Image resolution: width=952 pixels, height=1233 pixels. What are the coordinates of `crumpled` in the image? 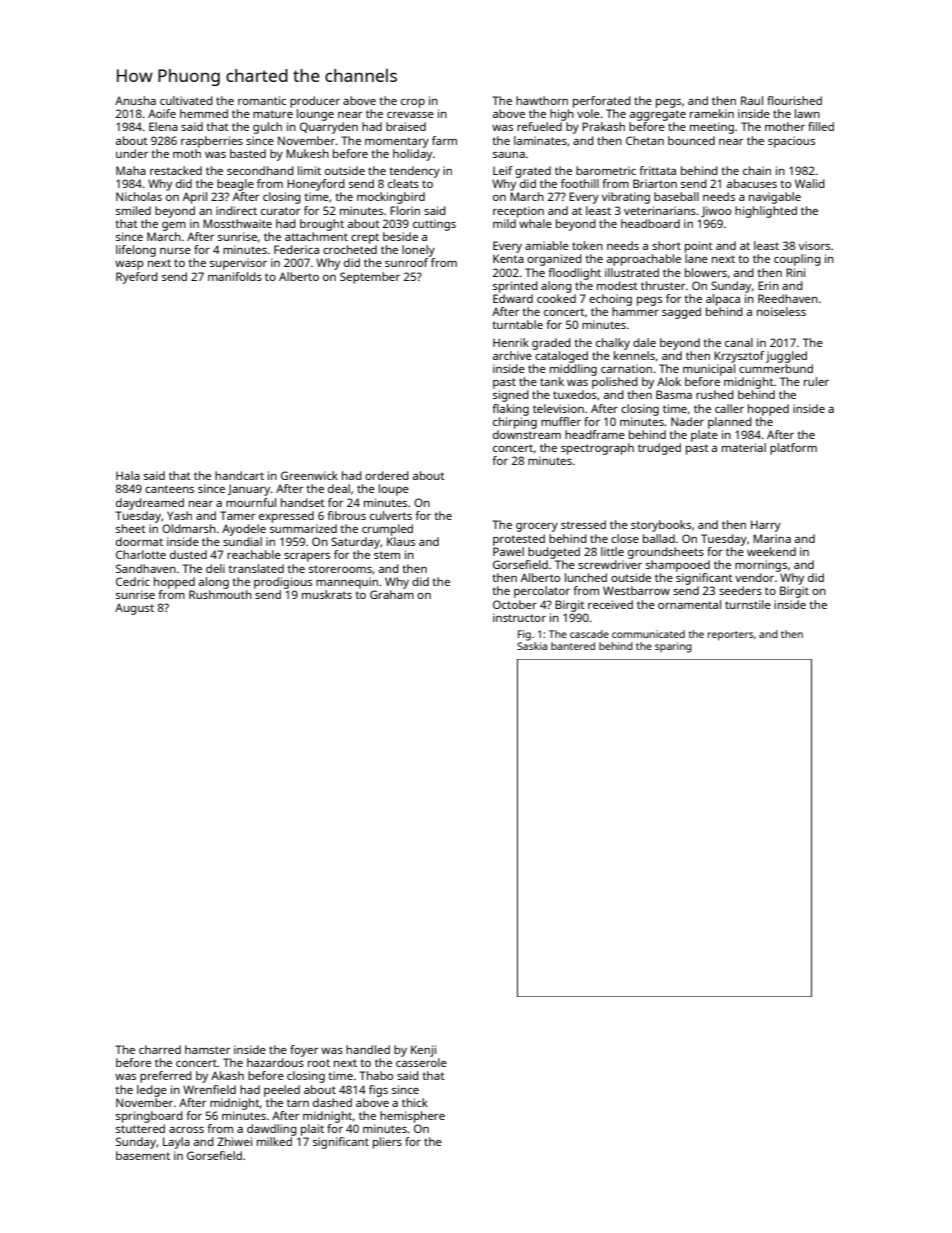 It's located at (387, 530).
